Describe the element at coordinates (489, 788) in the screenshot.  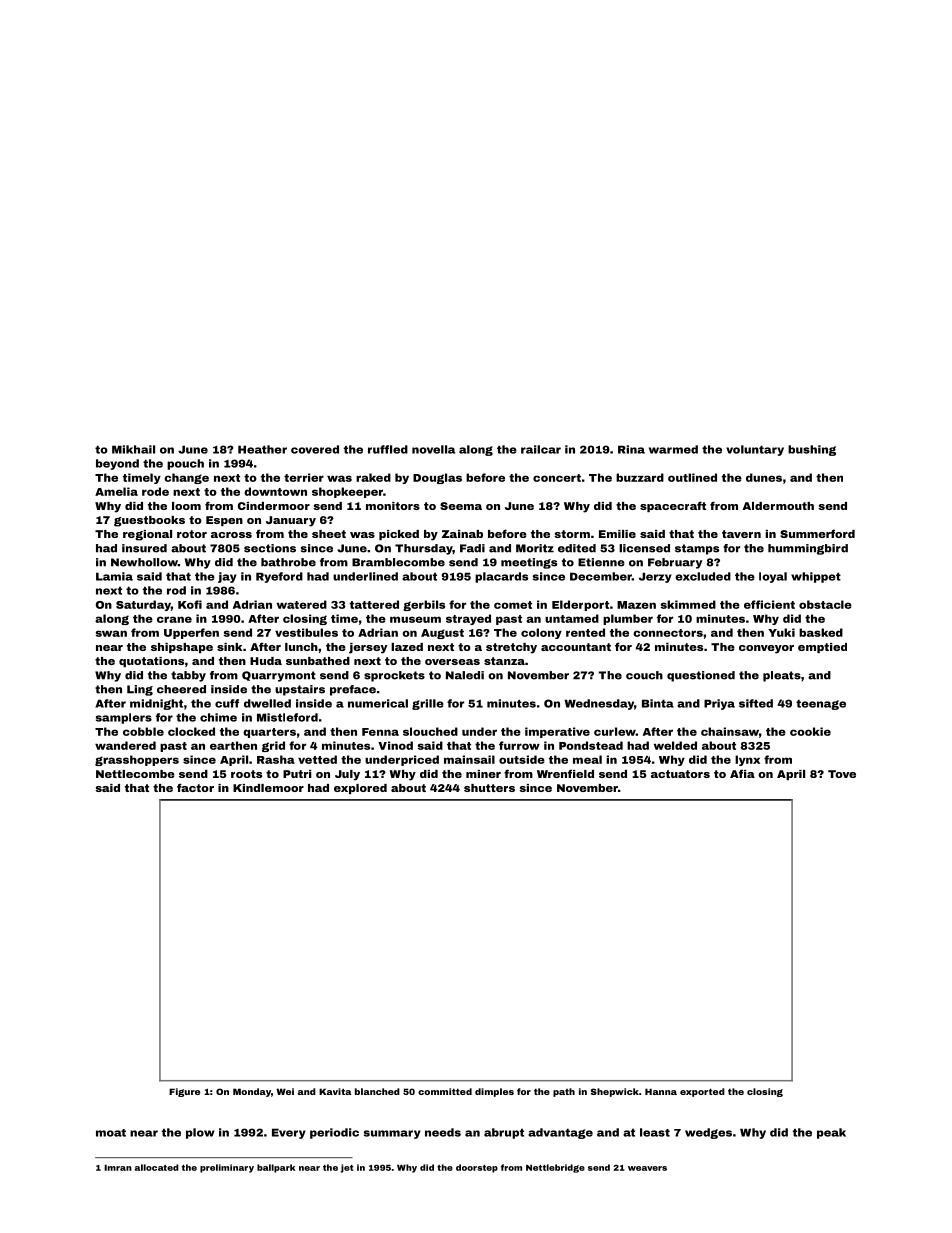
I see `shutters` at that location.
